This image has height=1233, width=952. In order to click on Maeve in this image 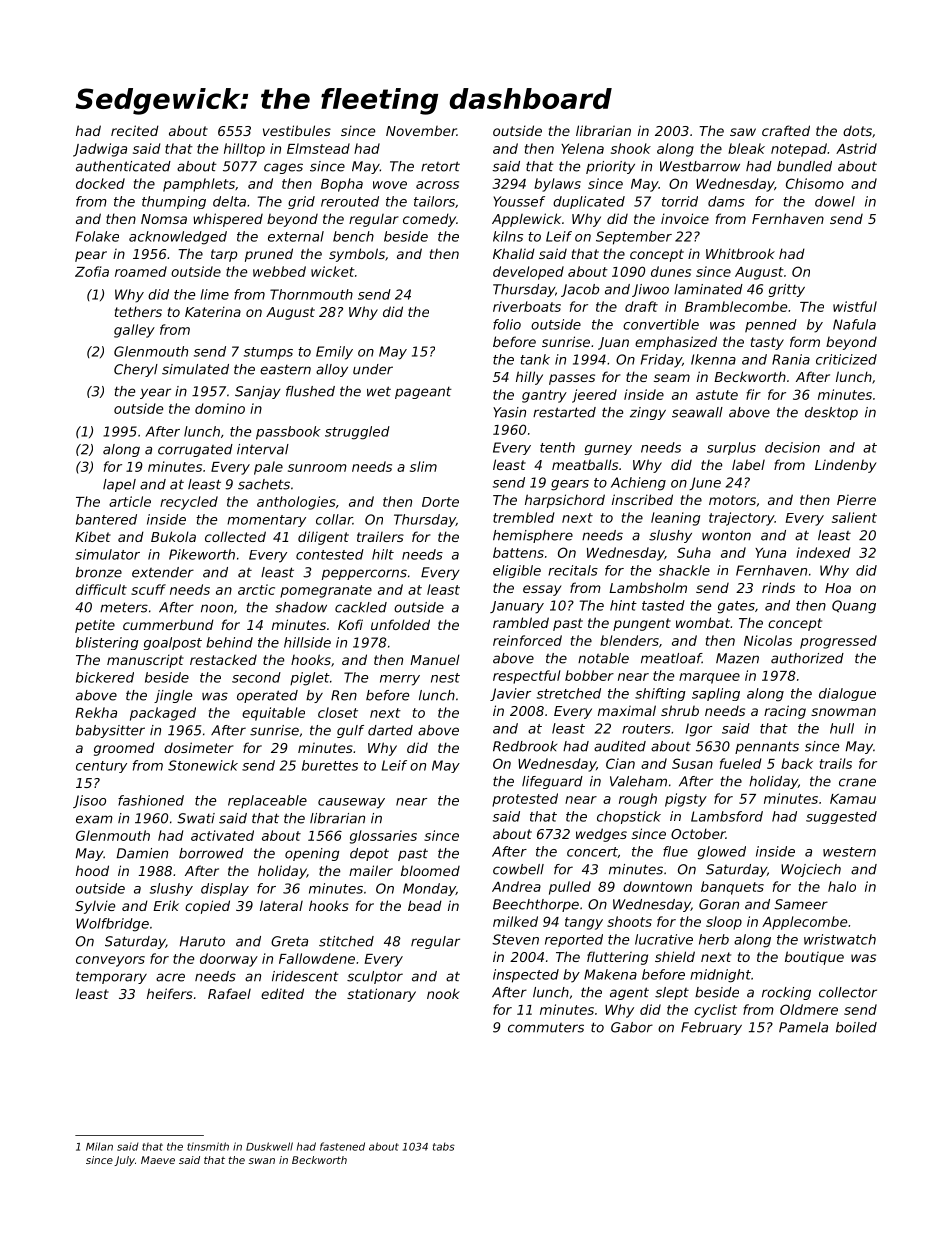, I will do `click(158, 1160)`.
